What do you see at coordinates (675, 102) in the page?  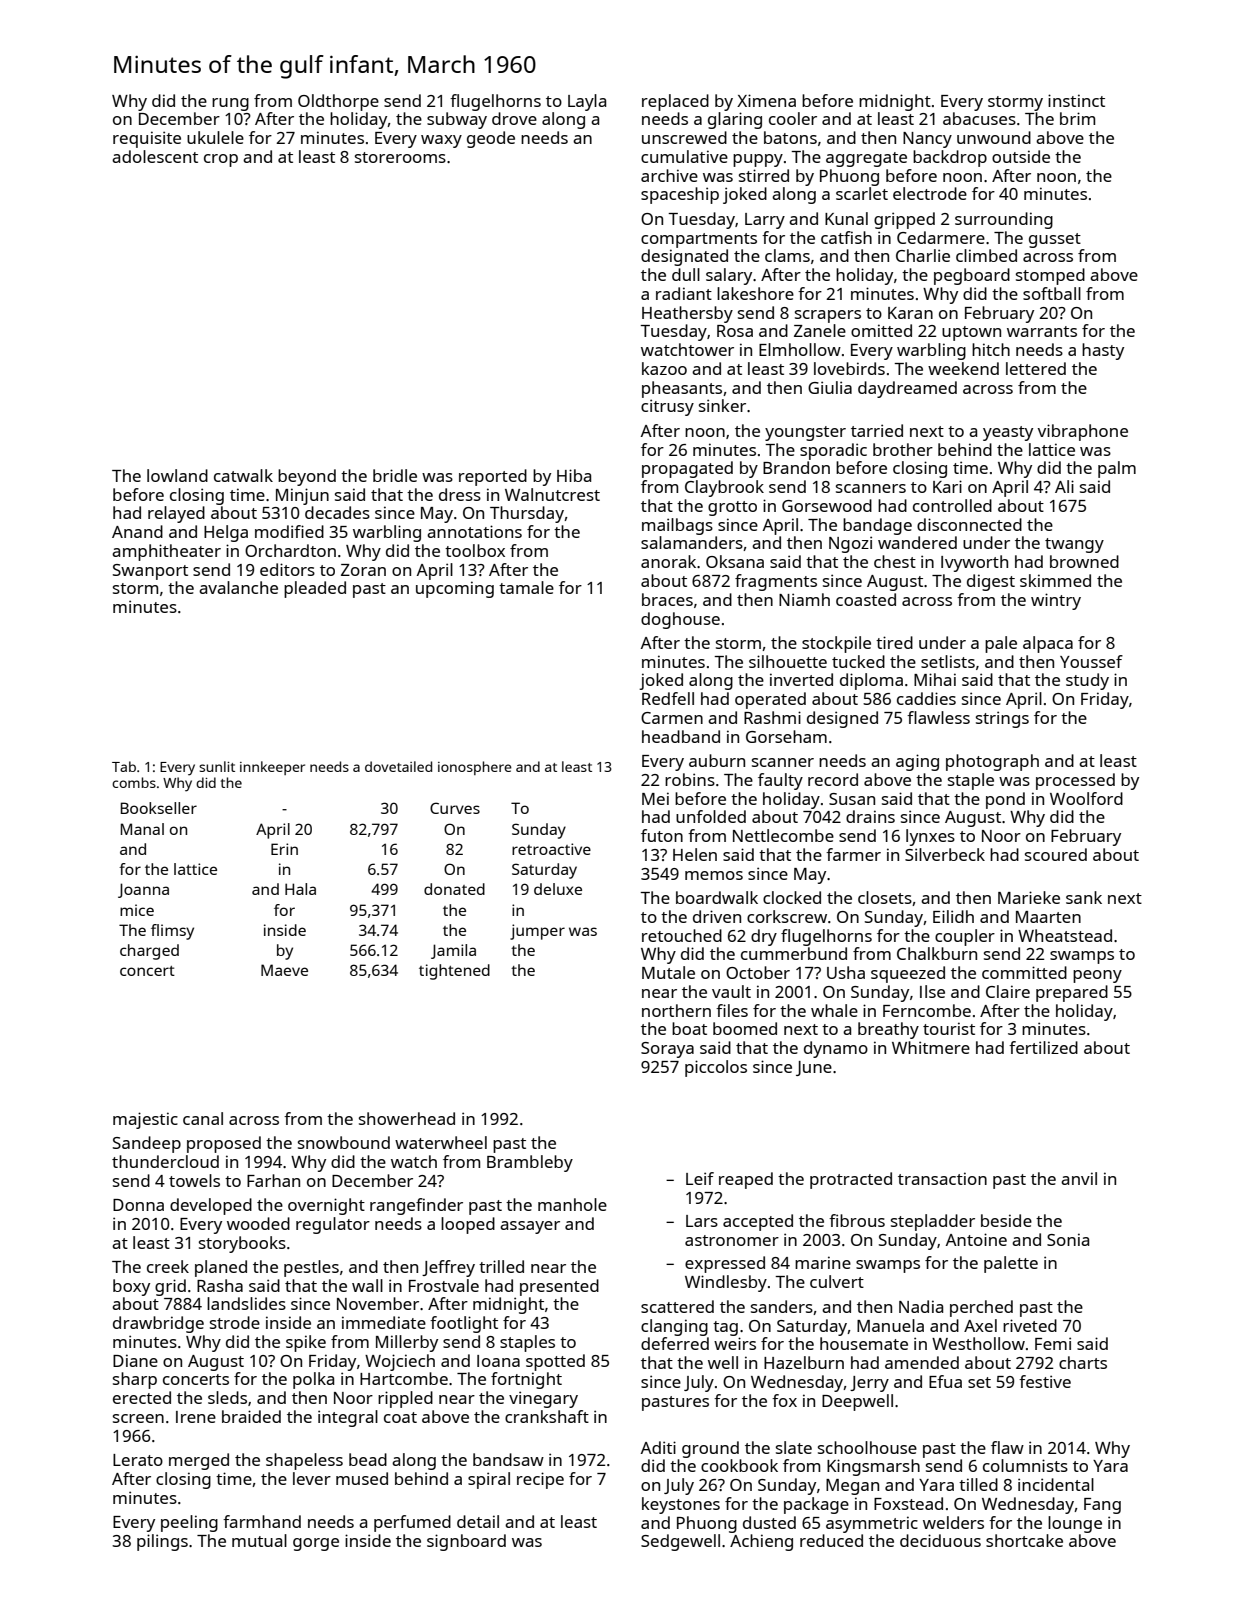 I see `replaced` at bounding box center [675, 102].
